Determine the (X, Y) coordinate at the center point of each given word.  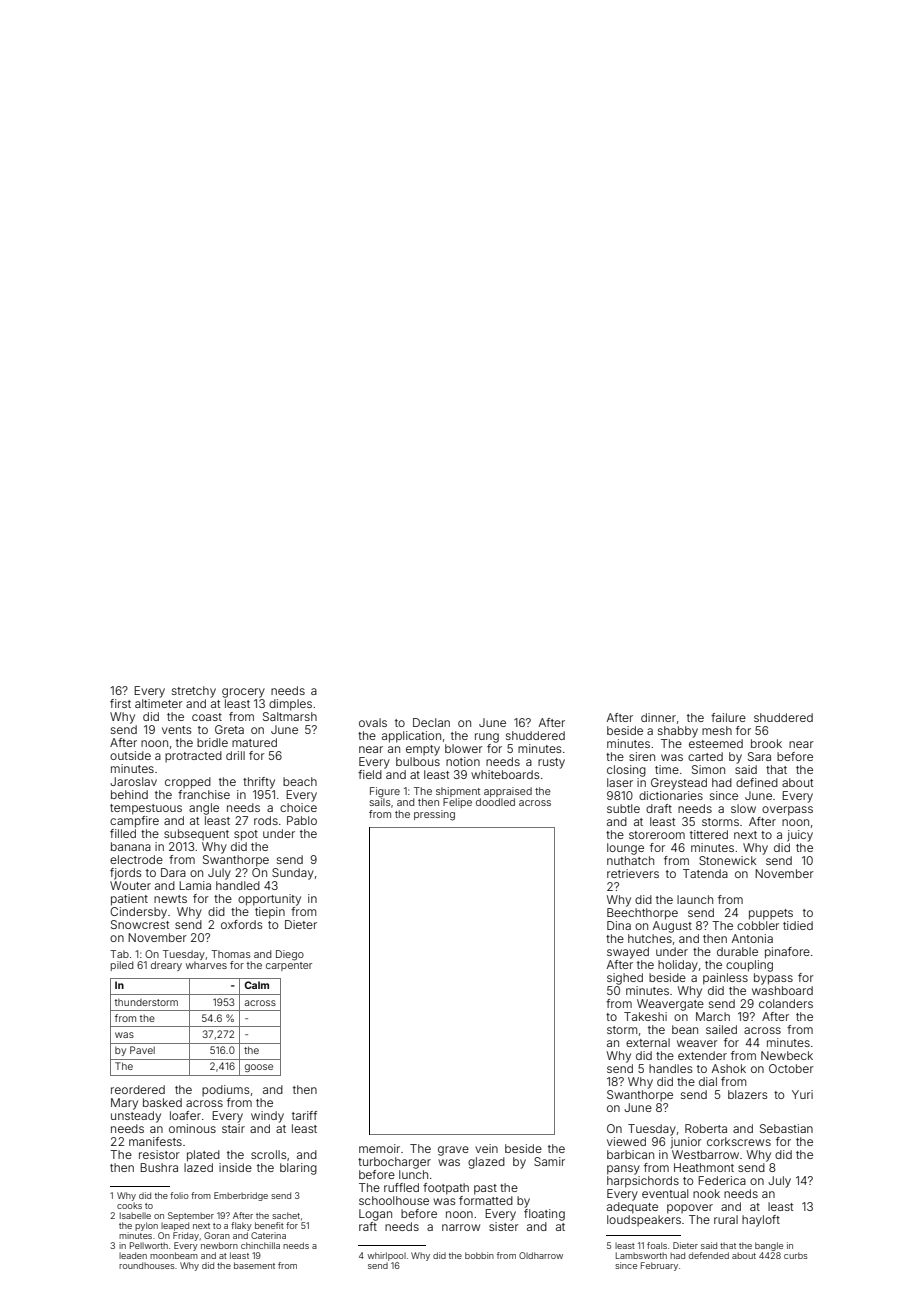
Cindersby (138, 913)
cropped (188, 783)
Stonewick (727, 860)
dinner (658, 717)
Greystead (679, 784)
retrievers (633, 873)
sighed (625, 979)
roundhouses (146, 1265)
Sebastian (786, 1128)
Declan (431, 722)
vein (486, 1148)
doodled (495, 802)
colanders (786, 1003)
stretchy (194, 692)
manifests (155, 1141)
